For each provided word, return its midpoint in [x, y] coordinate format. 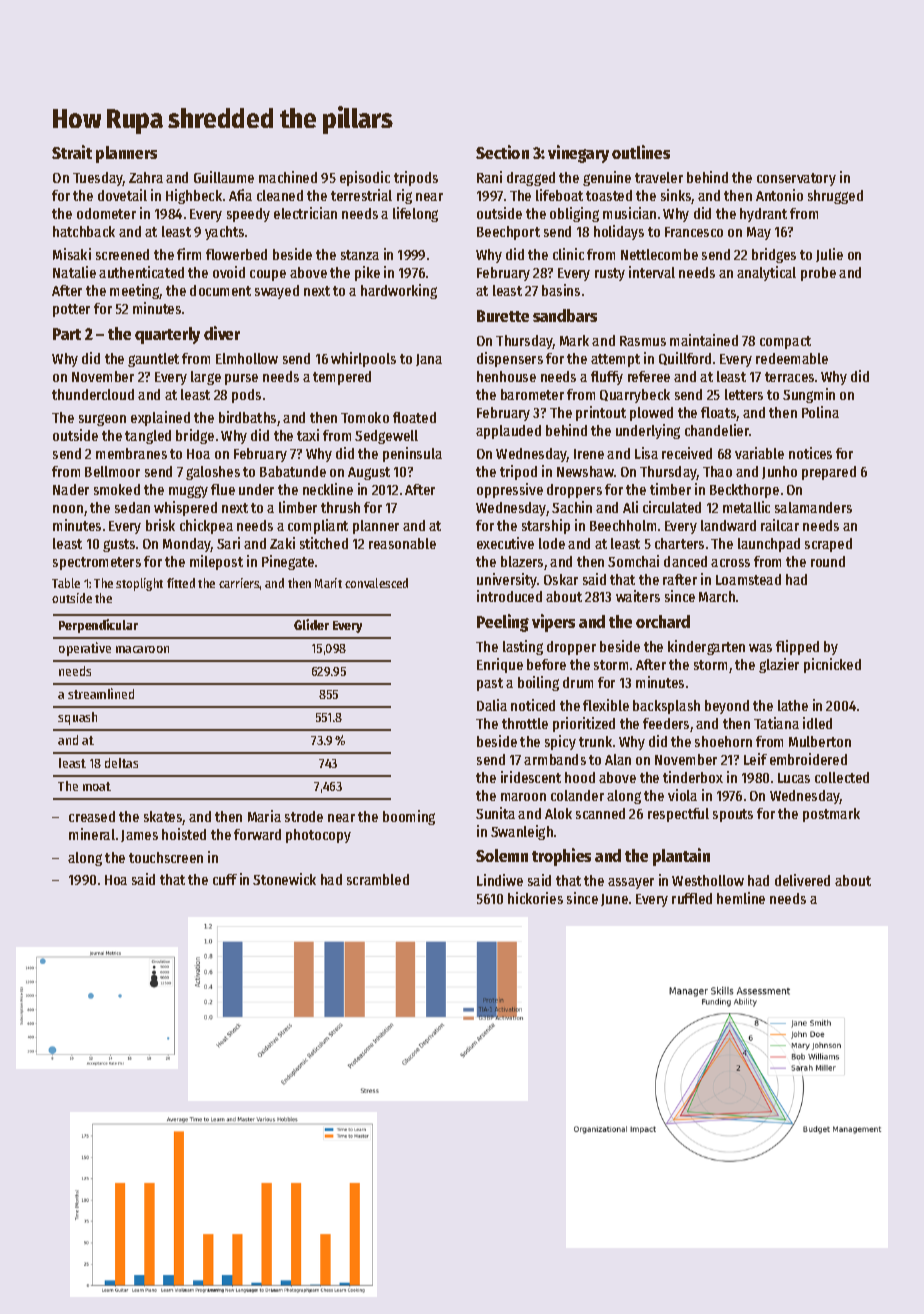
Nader [71, 489]
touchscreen [166, 857]
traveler [659, 177]
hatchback [84, 231]
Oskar [561, 579]
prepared [829, 473]
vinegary [578, 154]
